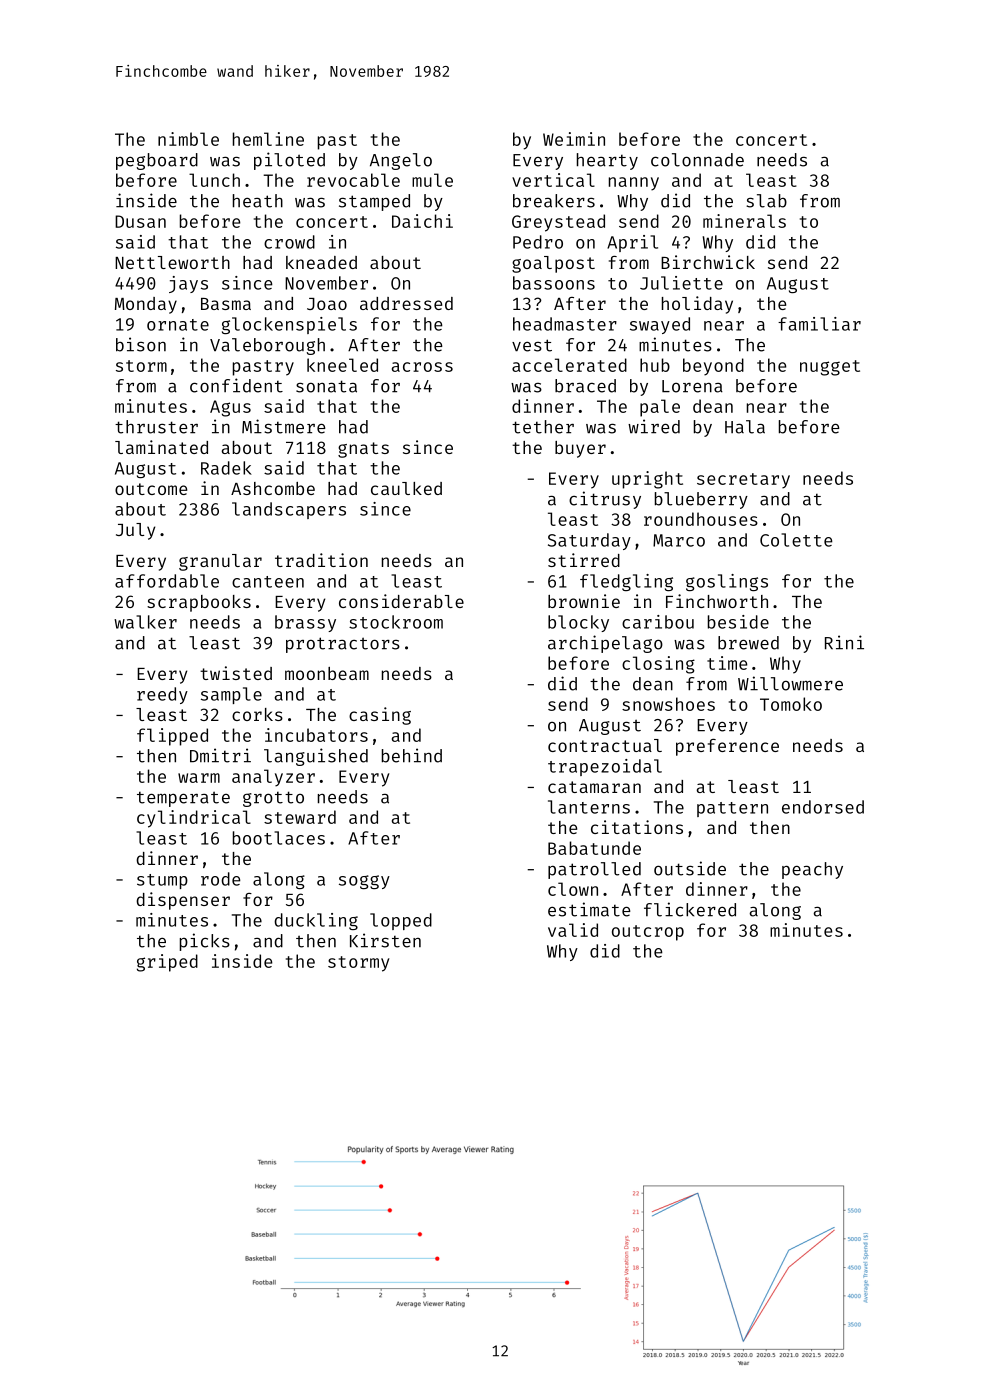 This screenshot has width=982, height=1395. I want to click on mule, so click(432, 180).
